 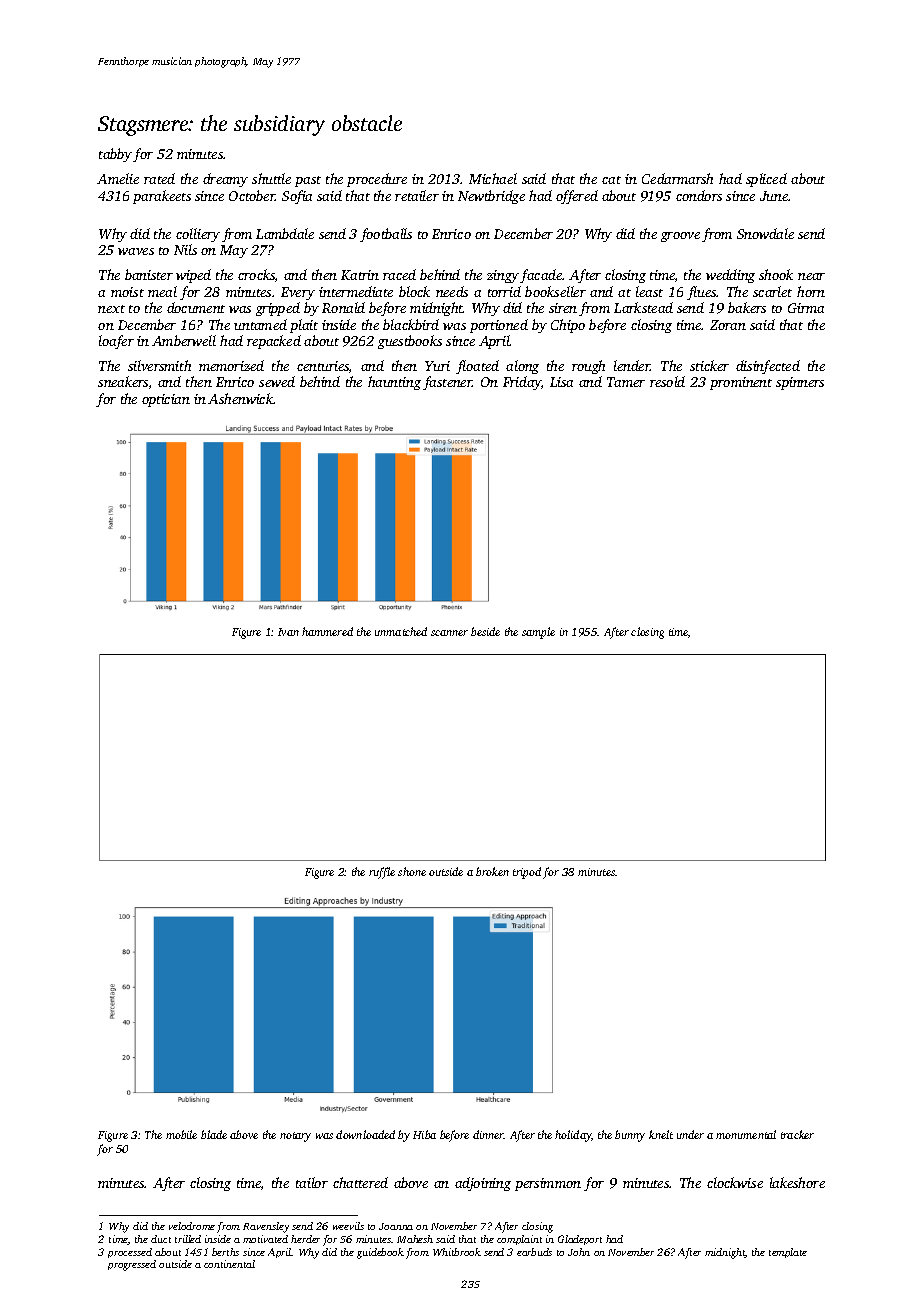 I want to click on Michael, so click(x=493, y=178).
